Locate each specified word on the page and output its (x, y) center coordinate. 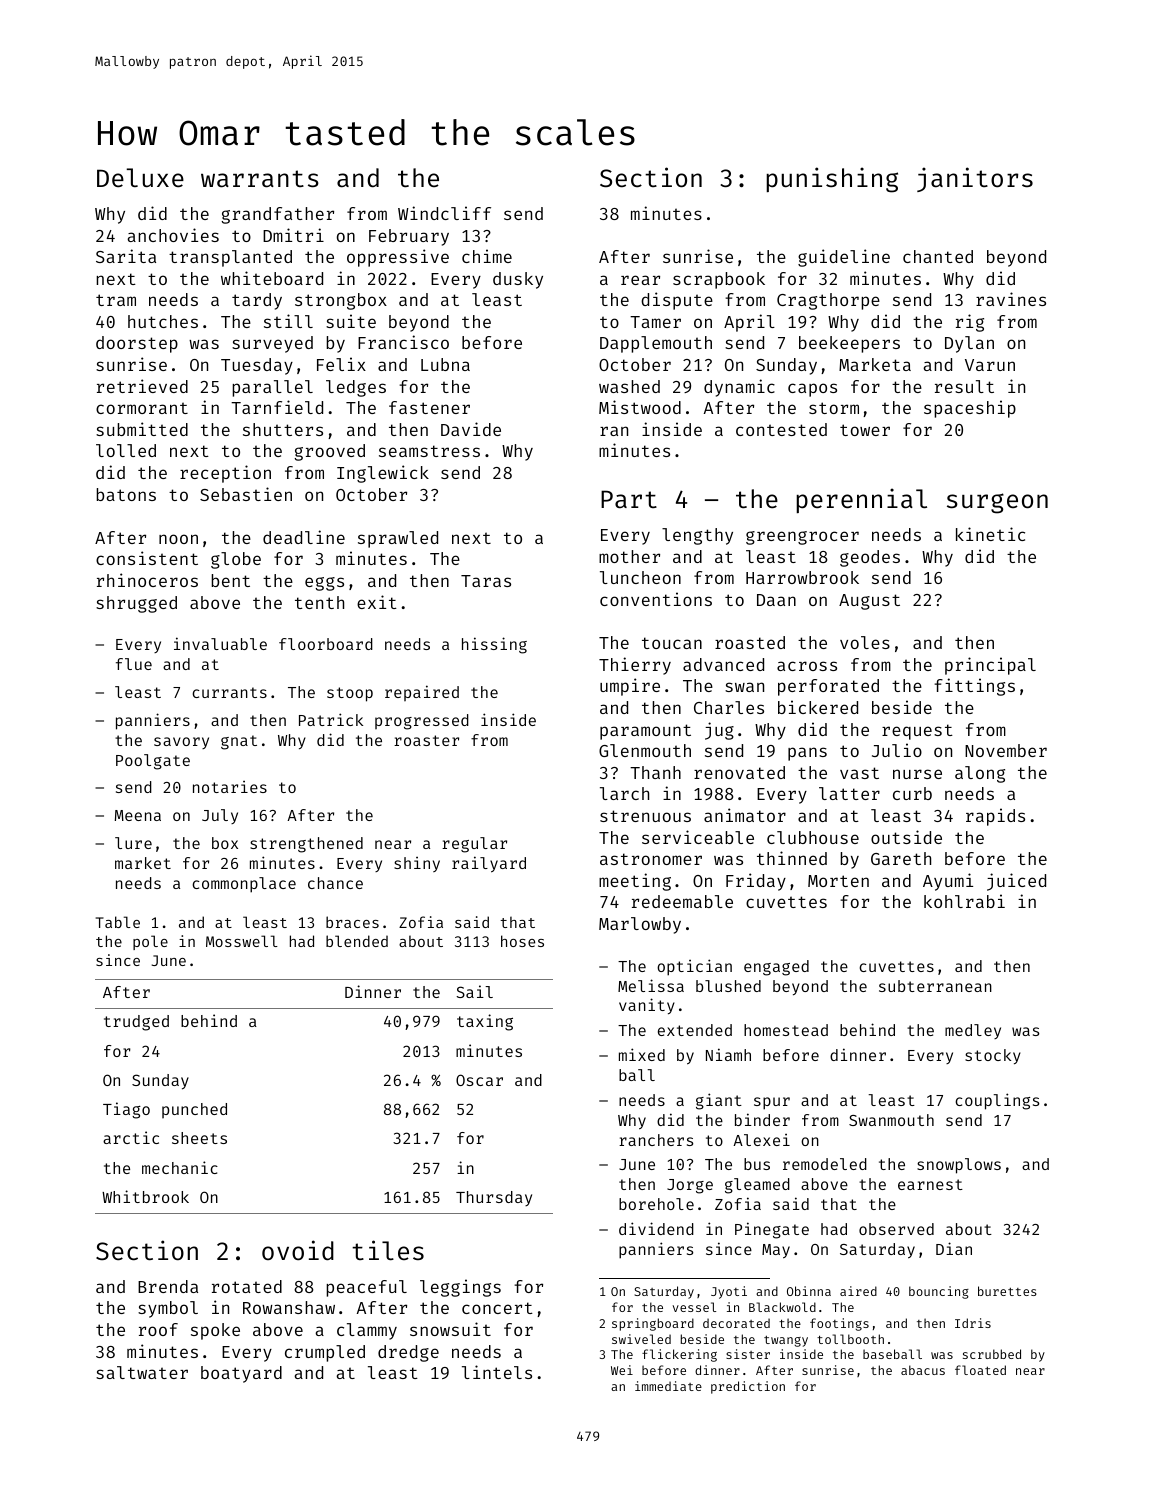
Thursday (494, 1198)
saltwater (142, 1372)
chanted (938, 256)
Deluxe (140, 178)
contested (781, 429)
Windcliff (444, 213)
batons (126, 494)
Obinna (809, 1291)
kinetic (990, 534)
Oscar (479, 1080)
